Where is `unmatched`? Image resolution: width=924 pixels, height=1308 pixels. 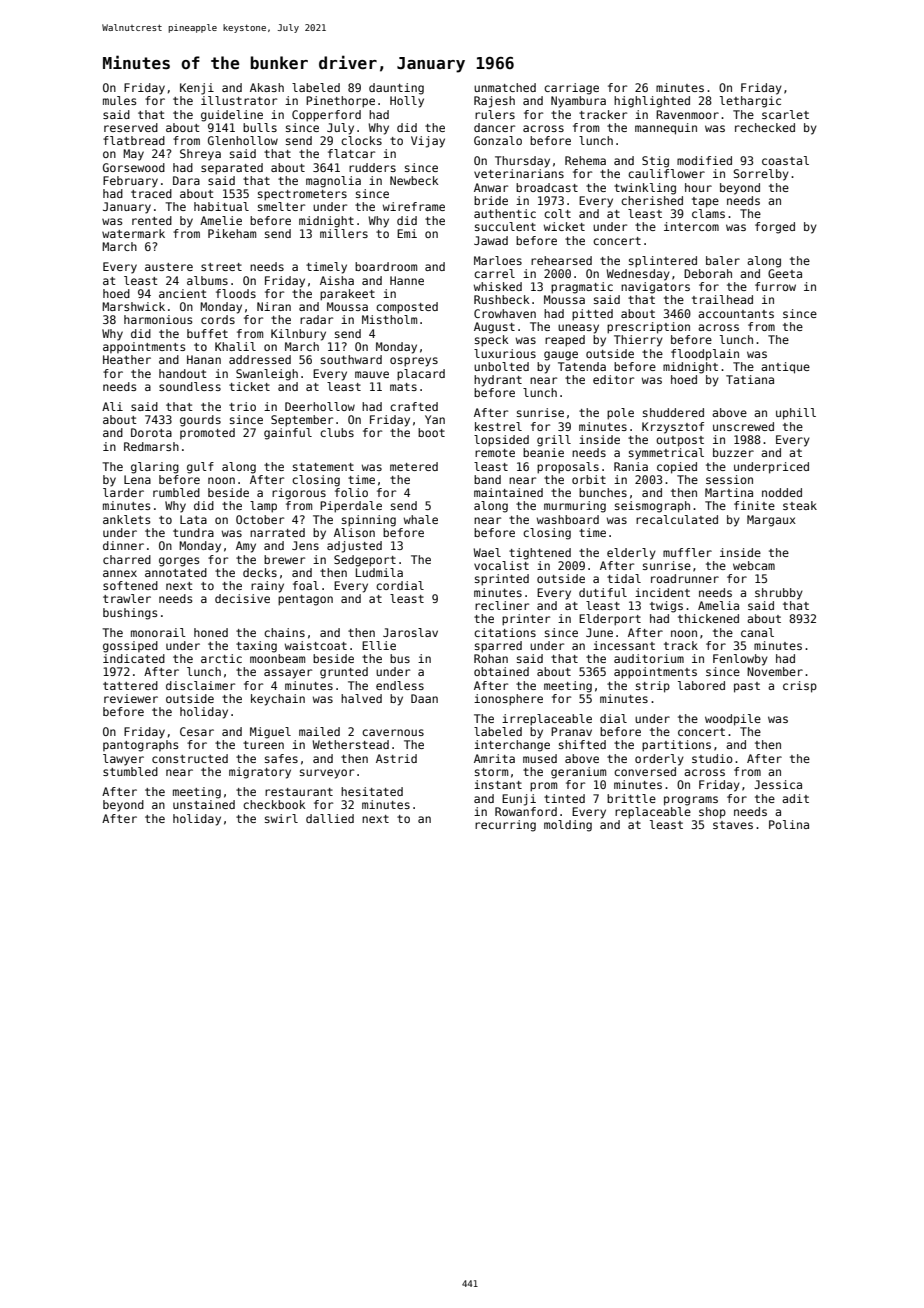 unmatched is located at coordinates (505, 87).
